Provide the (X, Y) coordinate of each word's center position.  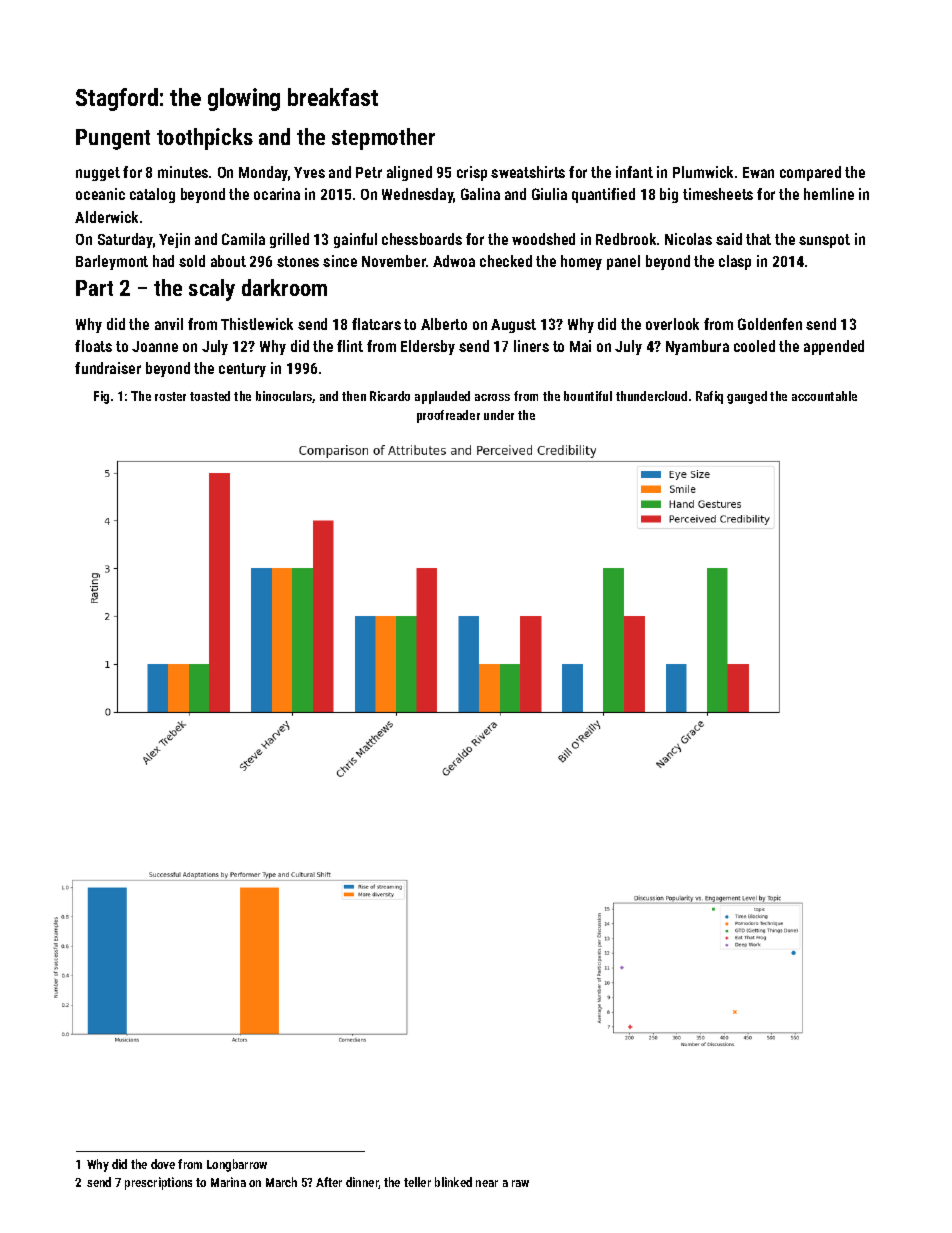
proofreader (448, 416)
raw (520, 1183)
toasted (210, 396)
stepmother (383, 139)
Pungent (113, 139)
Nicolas (688, 239)
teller (417, 1182)
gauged (747, 397)
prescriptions (158, 1183)
